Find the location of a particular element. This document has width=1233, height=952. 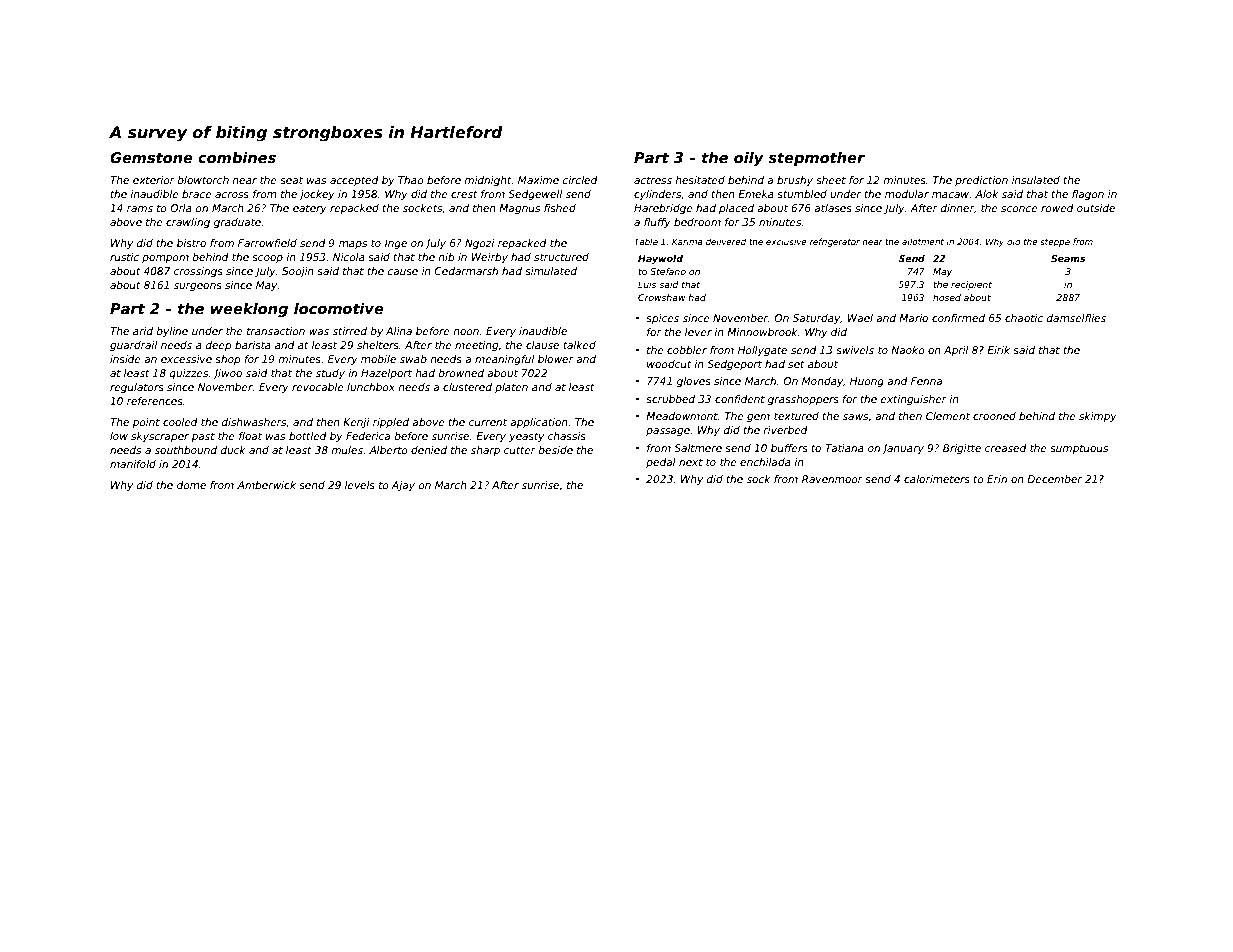

Cedarmarsh is located at coordinates (466, 271).
